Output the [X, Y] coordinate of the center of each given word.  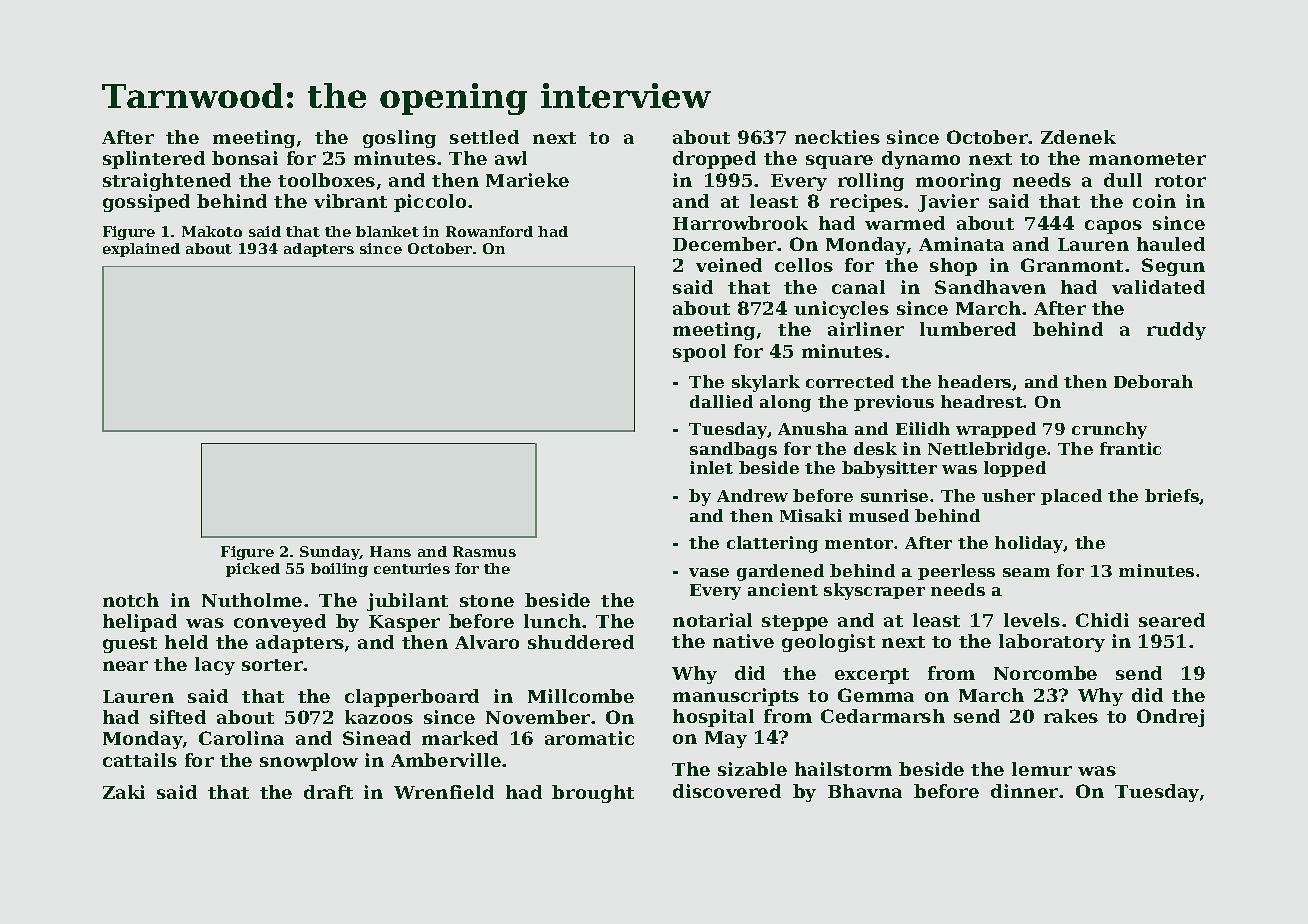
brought [593, 794]
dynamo [921, 160]
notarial [712, 620]
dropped [714, 160]
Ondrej [1170, 718]
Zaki [124, 792]
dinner [1024, 791]
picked [253, 570]
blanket [387, 231]
